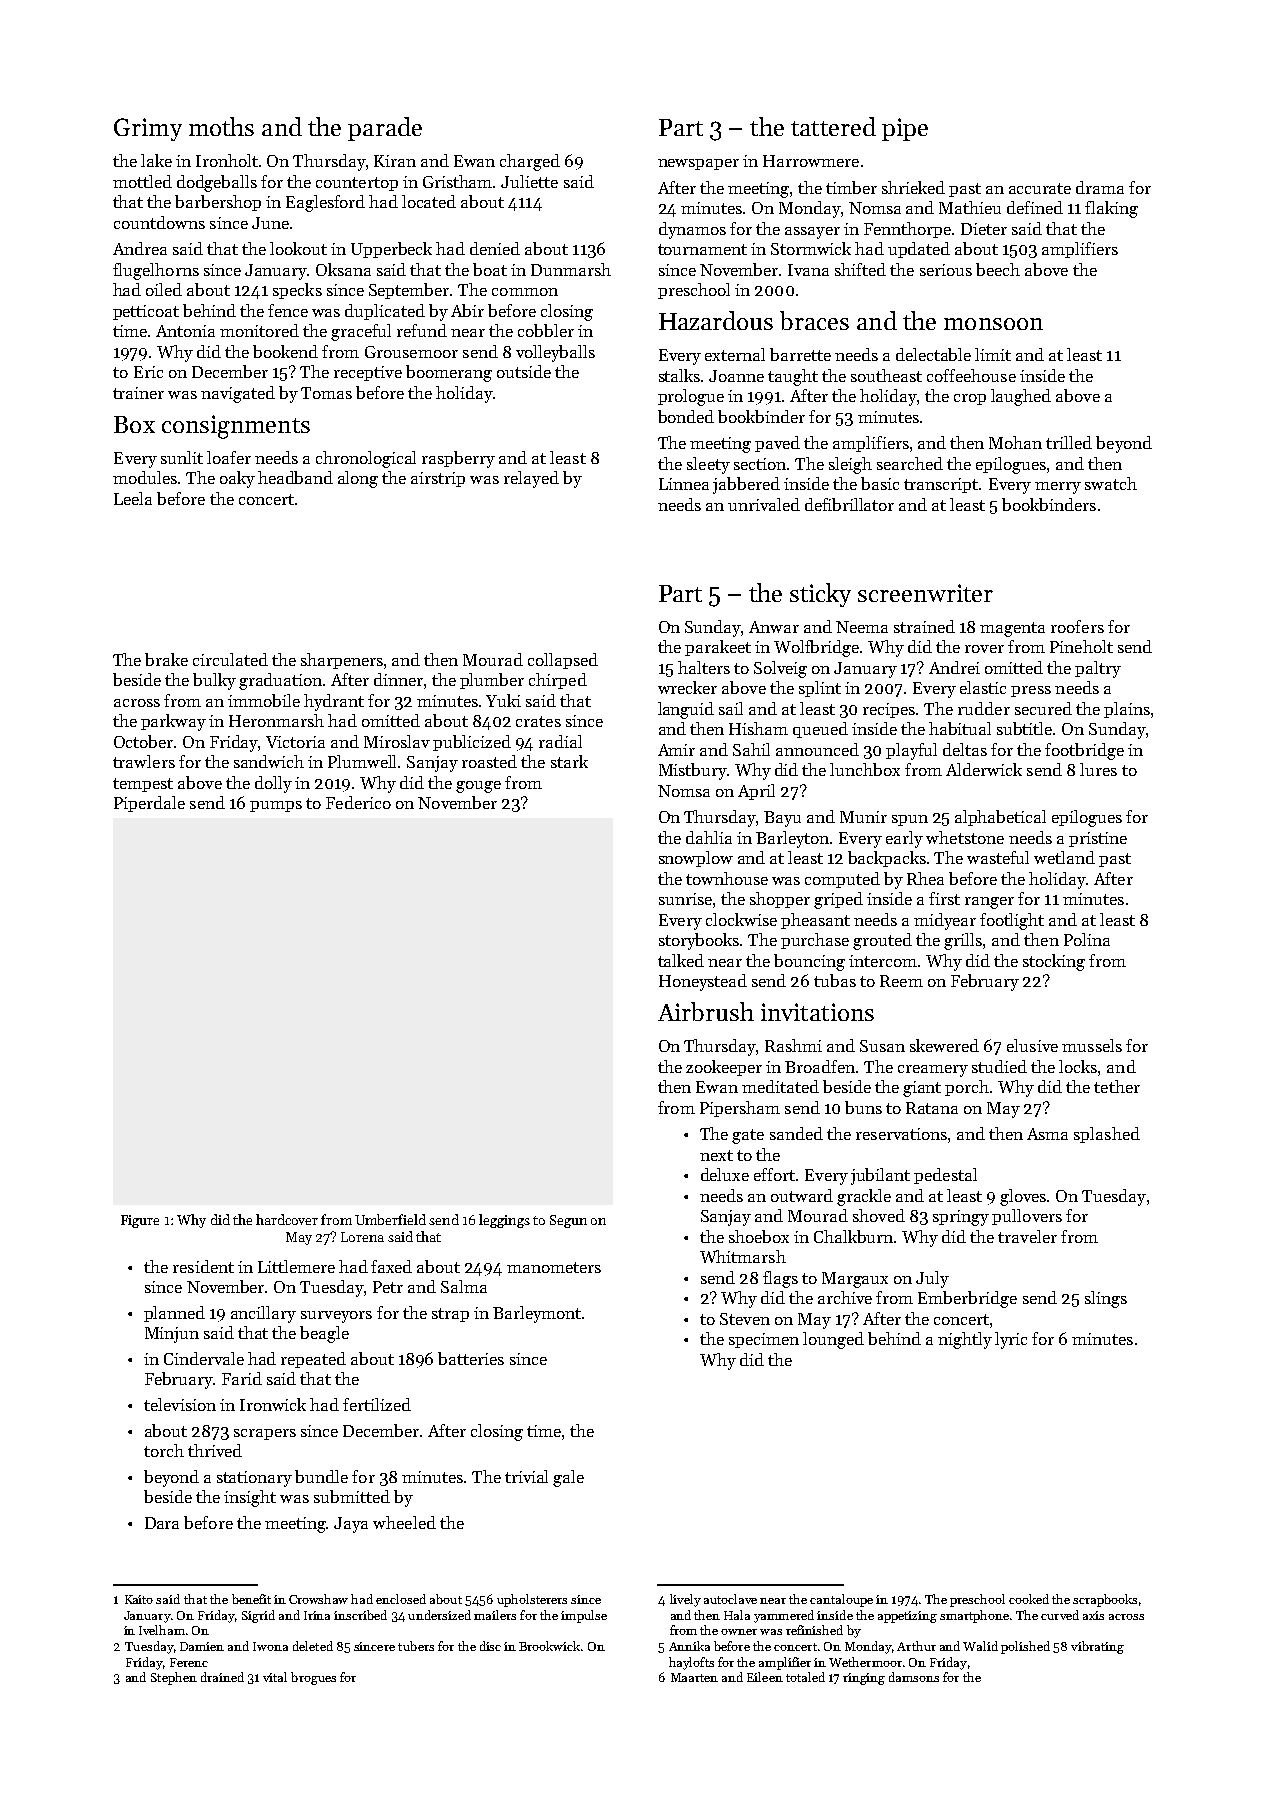 Image resolution: width=1271 pixels, height=1797 pixels. Describe the element at coordinates (833, 126) in the document. I see `tattered` at that location.
